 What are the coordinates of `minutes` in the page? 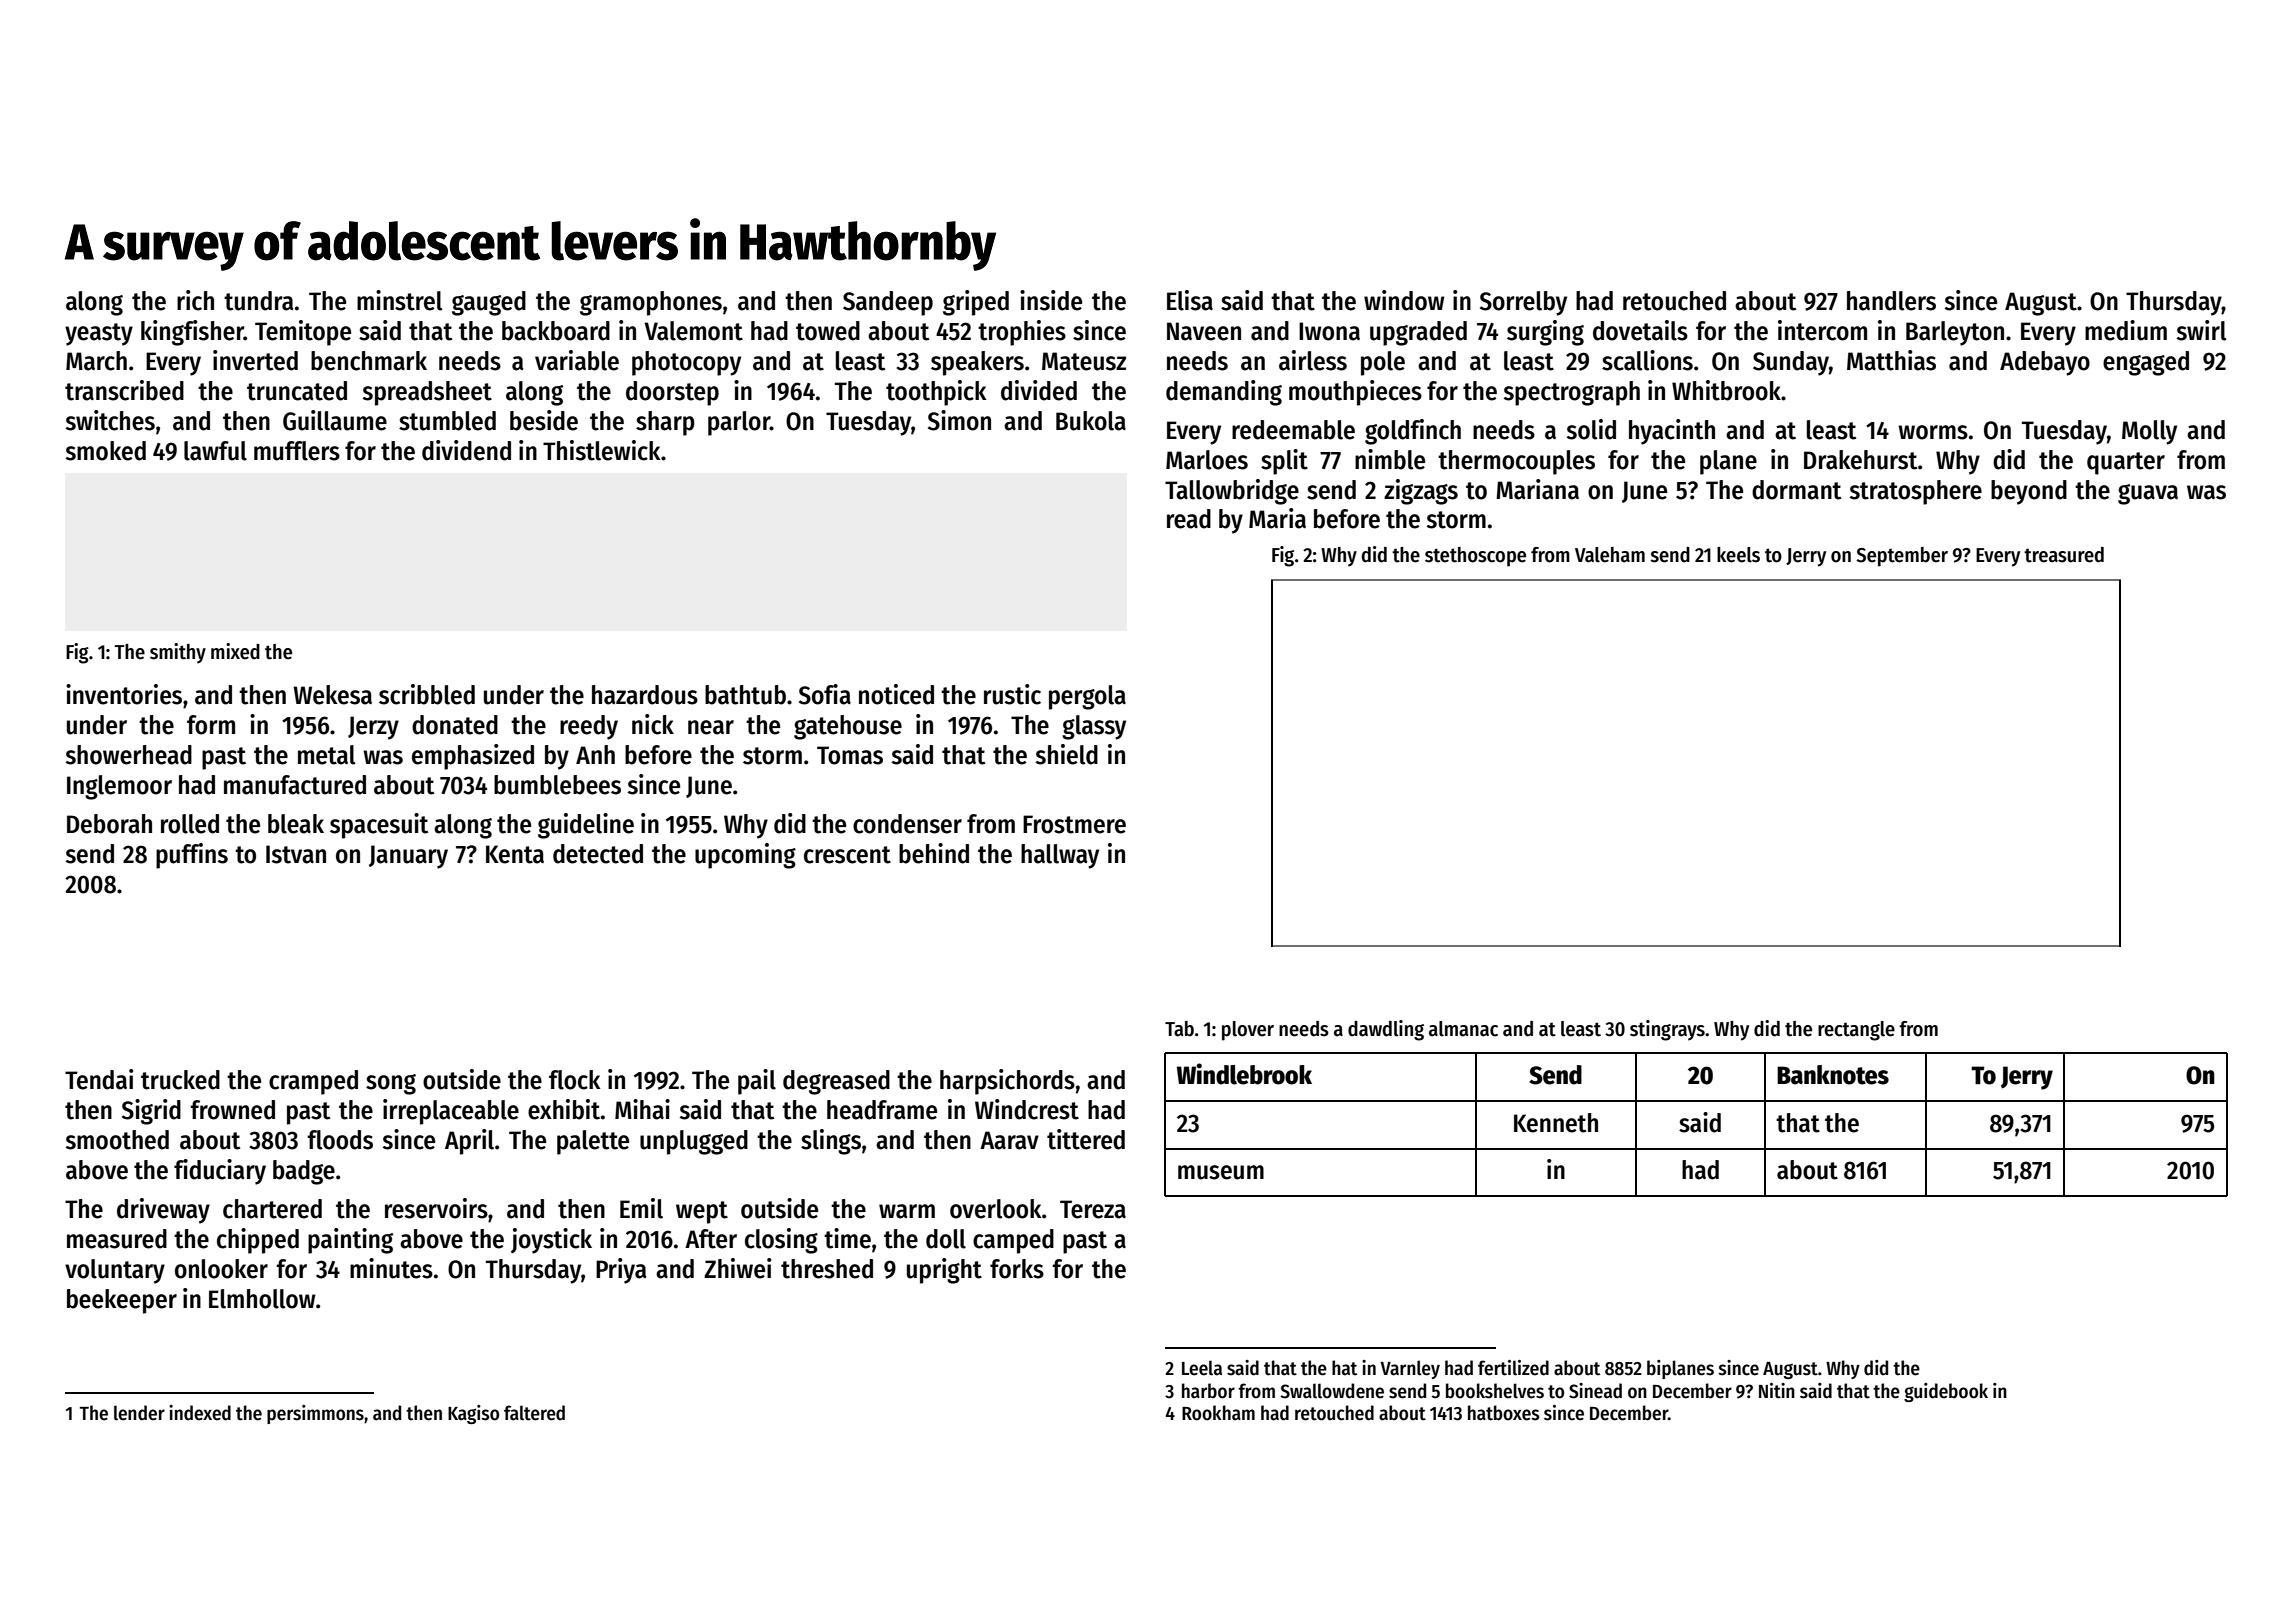 It's located at (391, 1268).
